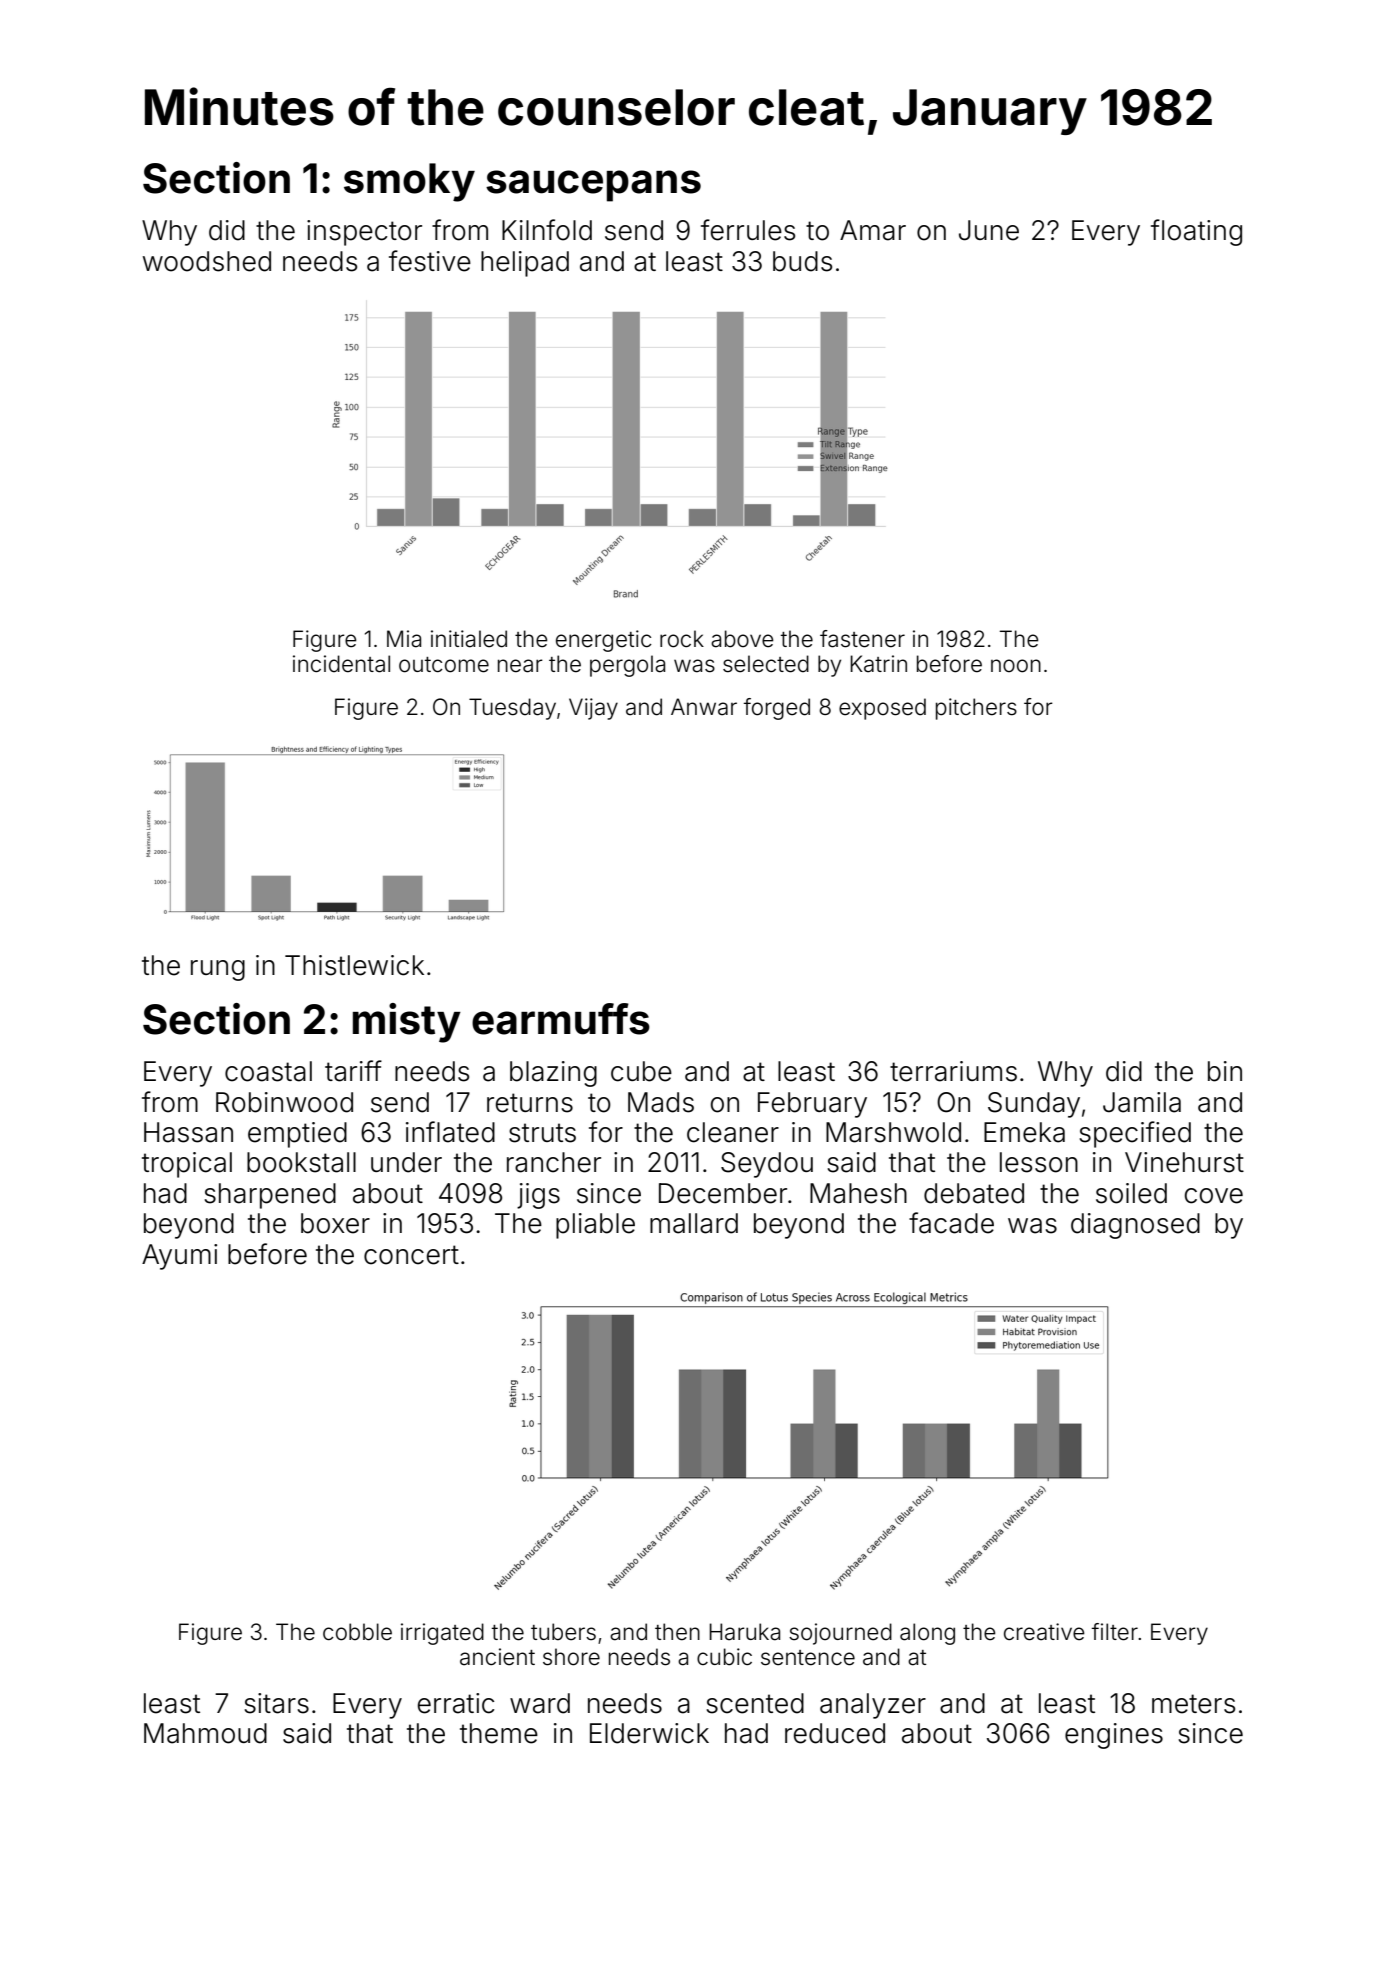 The width and height of the screenshot is (1386, 1969). Describe the element at coordinates (409, 182) in the screenshot. I see `smoky` at that location.
